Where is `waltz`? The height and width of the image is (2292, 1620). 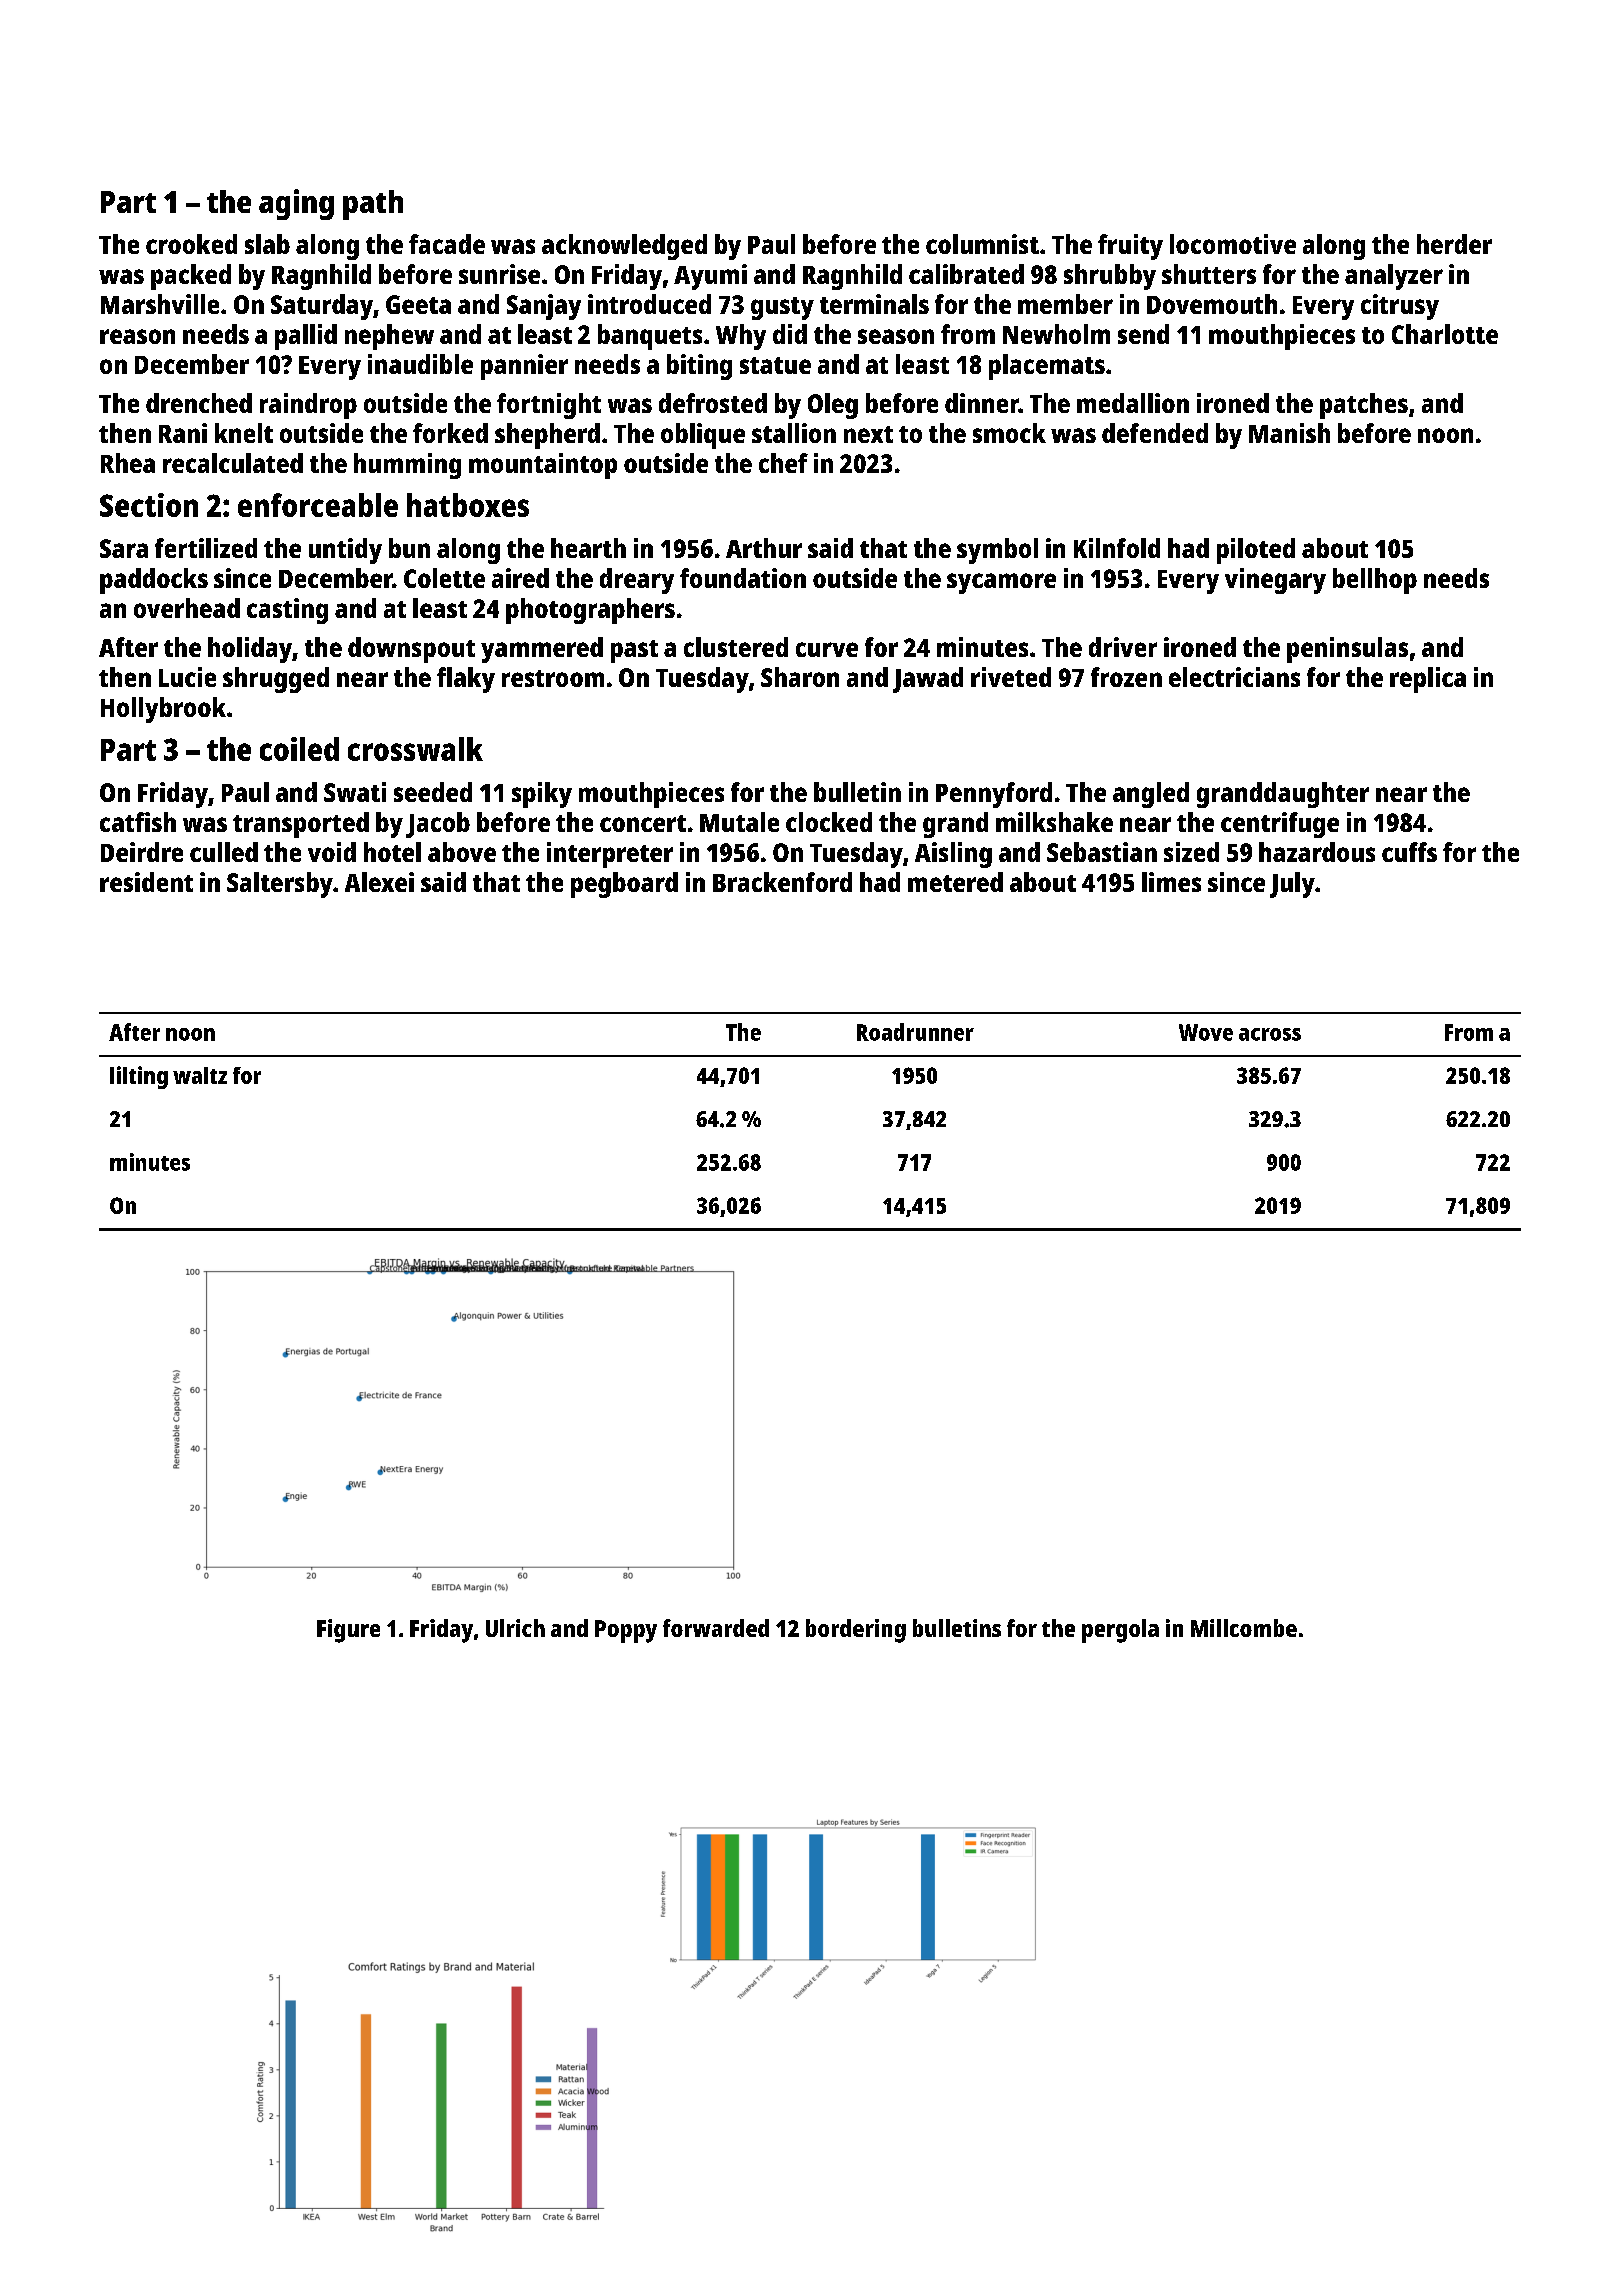
waltz is located at coordinates (200, 1075).
